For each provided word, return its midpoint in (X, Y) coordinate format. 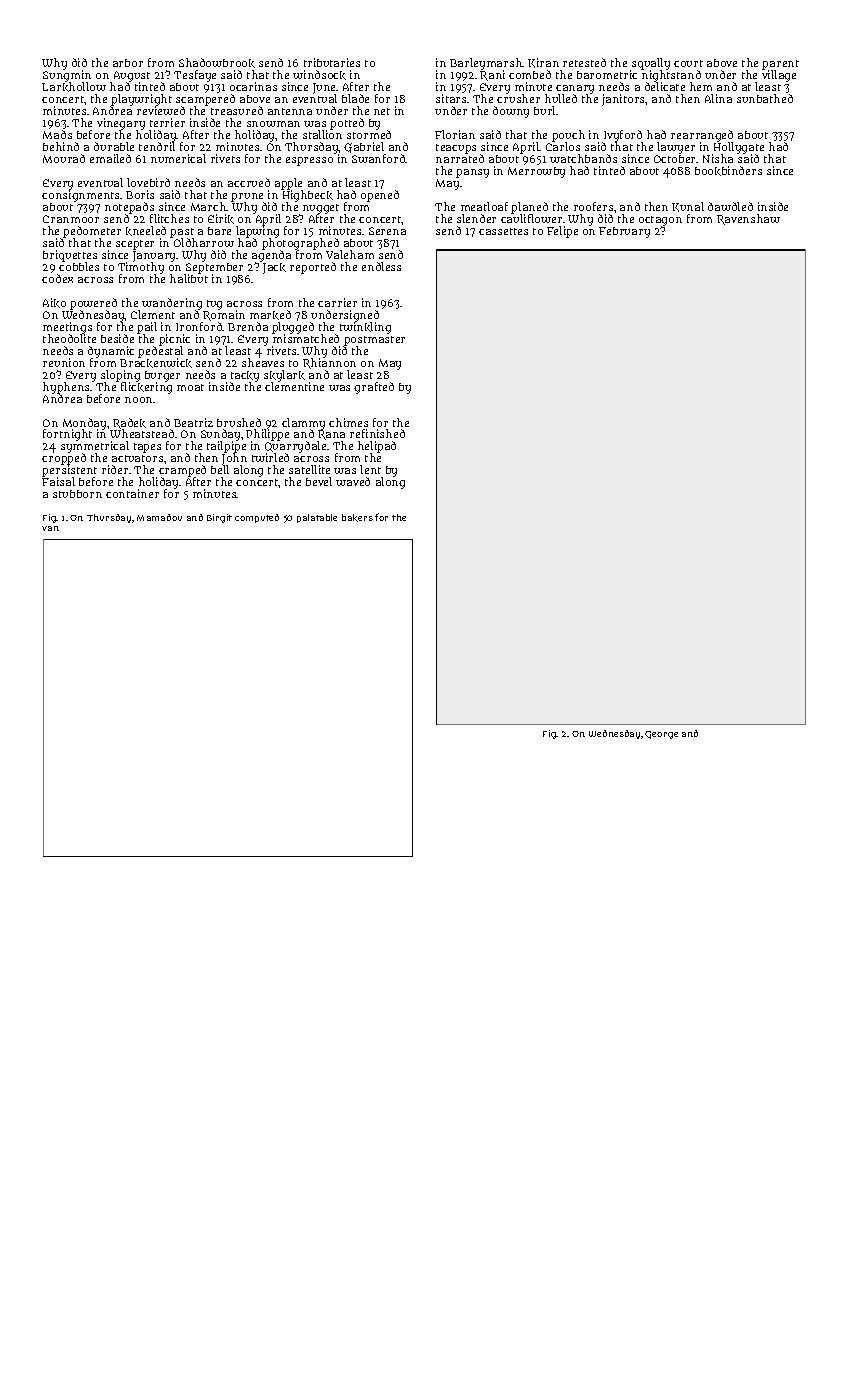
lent (370, 469)
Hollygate (739, 148)
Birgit (219, 518)
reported (313, 268)
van (50, 528)
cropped (64, 460)
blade (355, 98)
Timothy (141, 268)
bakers (357, 518)
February (624, 232)
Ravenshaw (748, 219)
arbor (128, 63)
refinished (377, 433)
